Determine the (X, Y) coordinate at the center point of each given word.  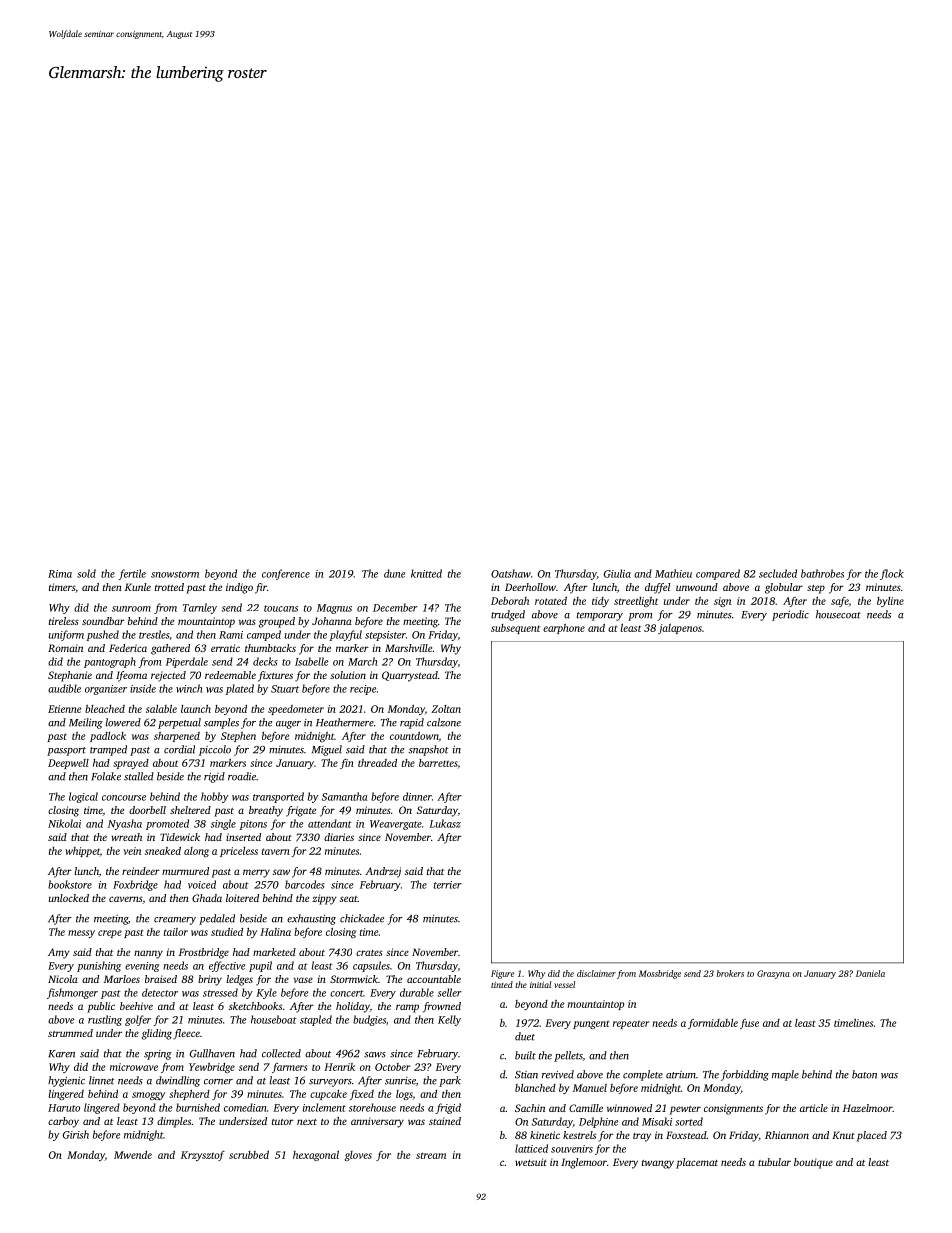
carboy (63, 1122)
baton (864, 1074)
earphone (564, 629)
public (101, 1007)
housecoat (838, 614)
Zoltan (446, 709)
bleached (105, 709)
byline (890, 602)
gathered (170, 649)
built (525, 1055)
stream (431, 1155)
